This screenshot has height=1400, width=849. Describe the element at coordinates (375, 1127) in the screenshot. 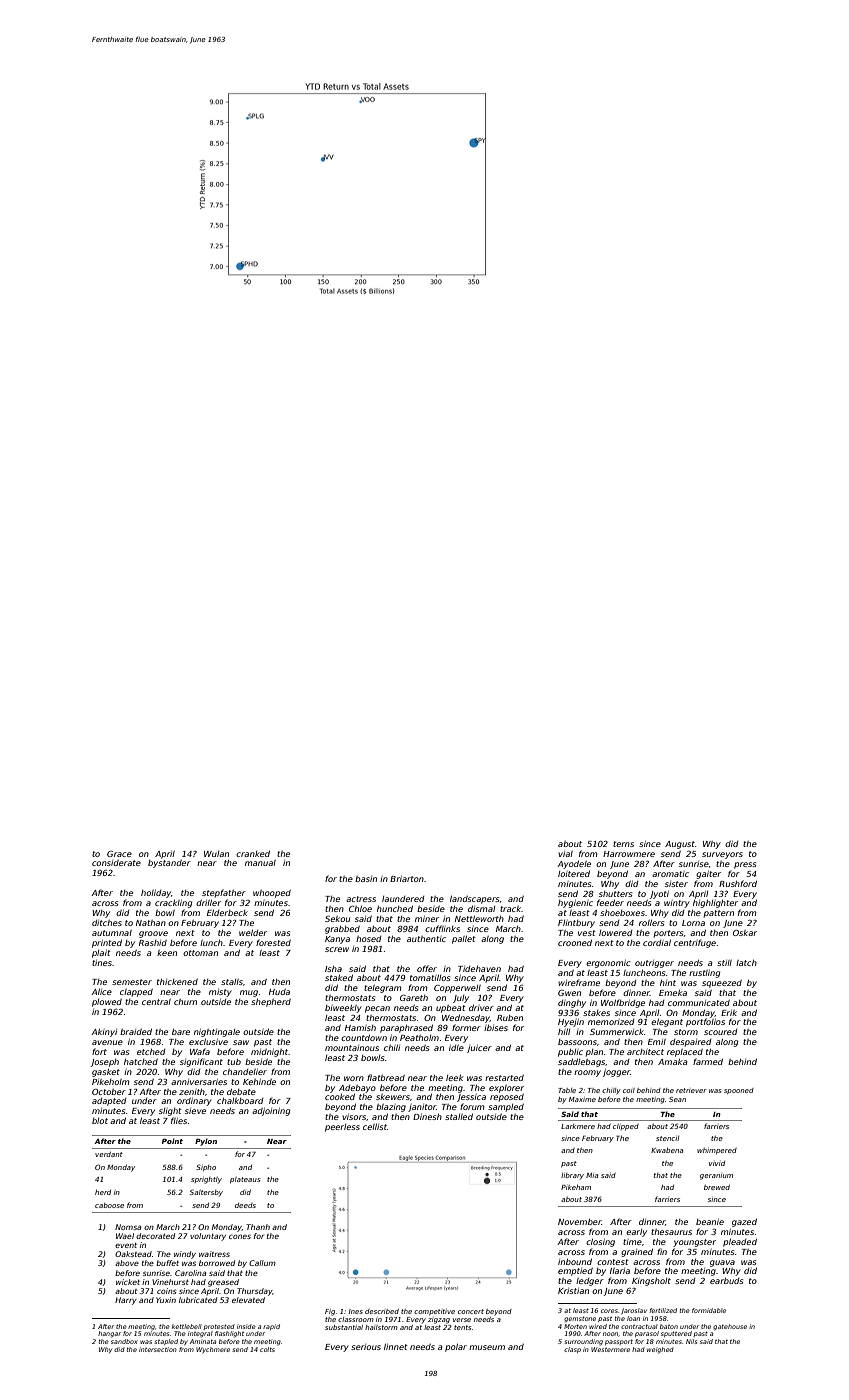

I see `cellist` at that location.
